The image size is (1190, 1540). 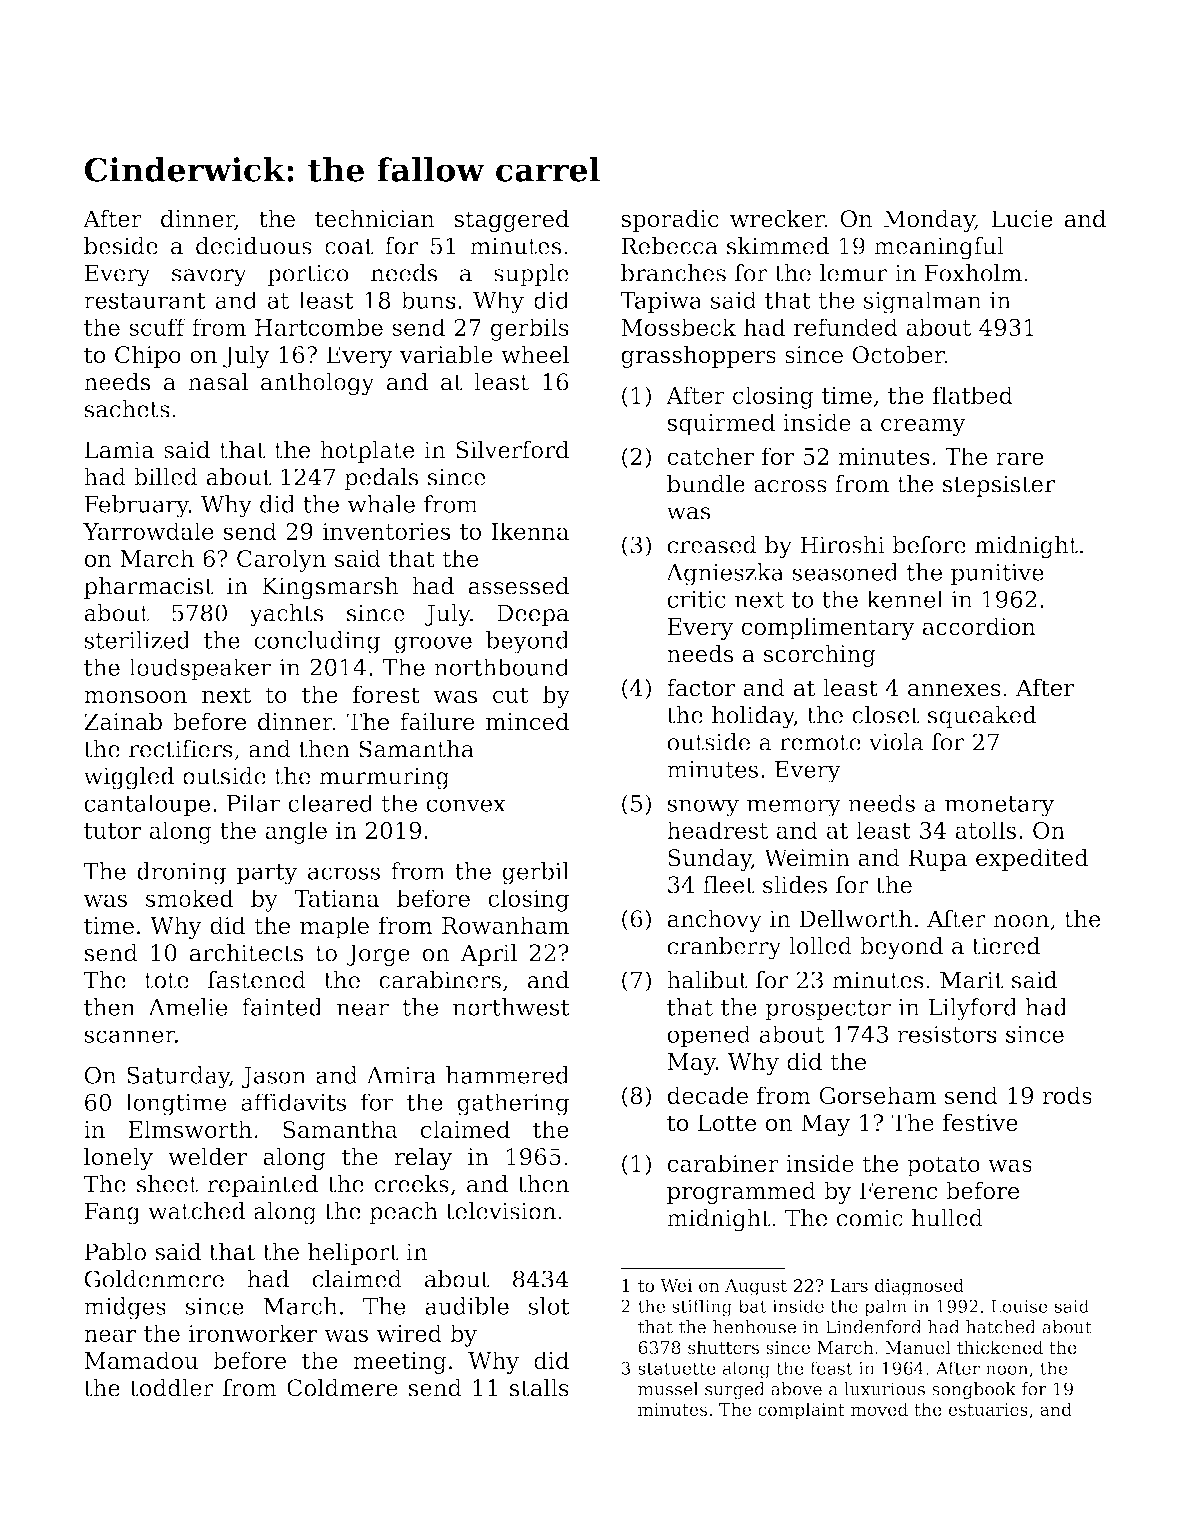 What do you see at coordinates (308, 275) in the page?
I see `portico` at bounding box center [308, 275].
